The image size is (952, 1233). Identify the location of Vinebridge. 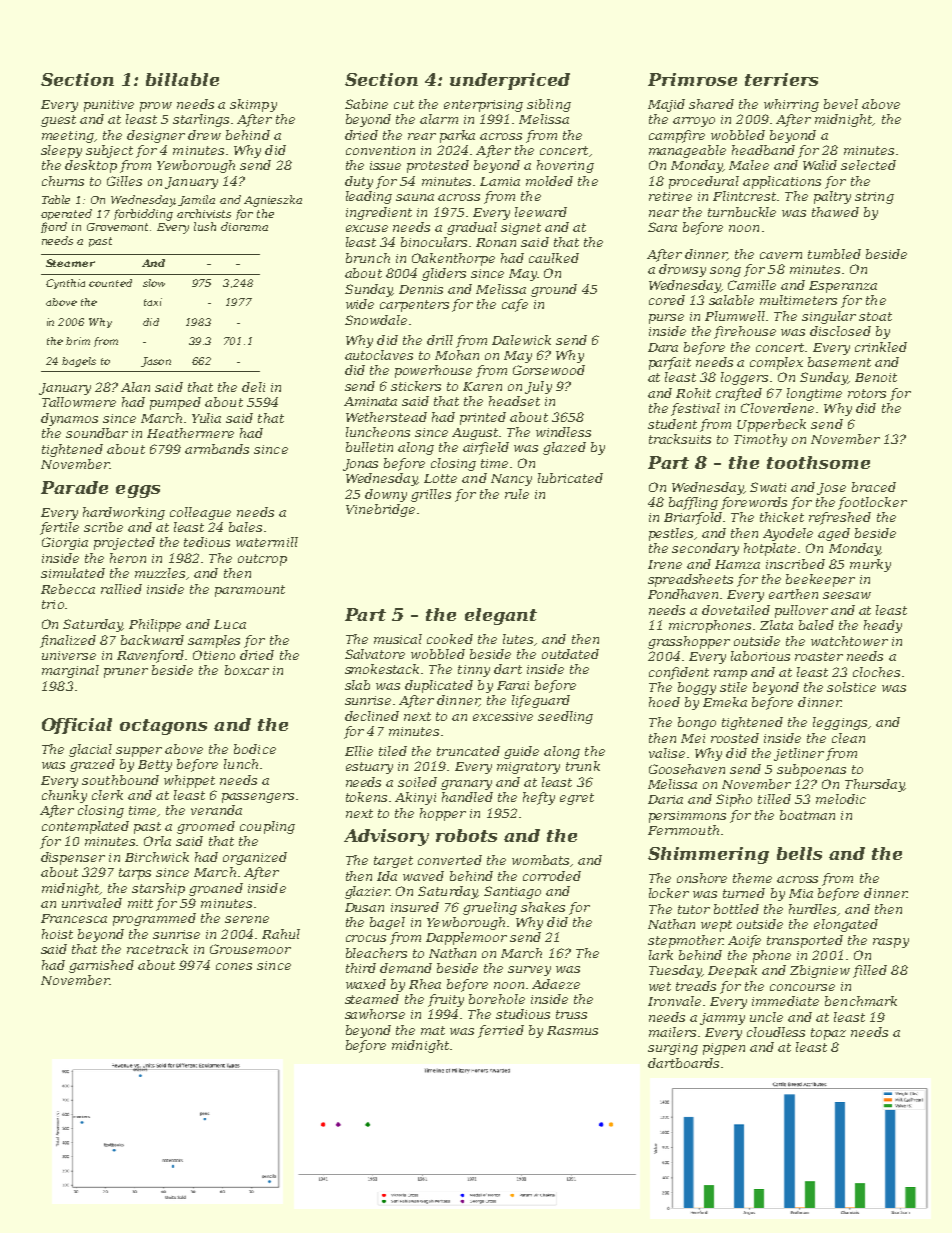
(380, 510).
